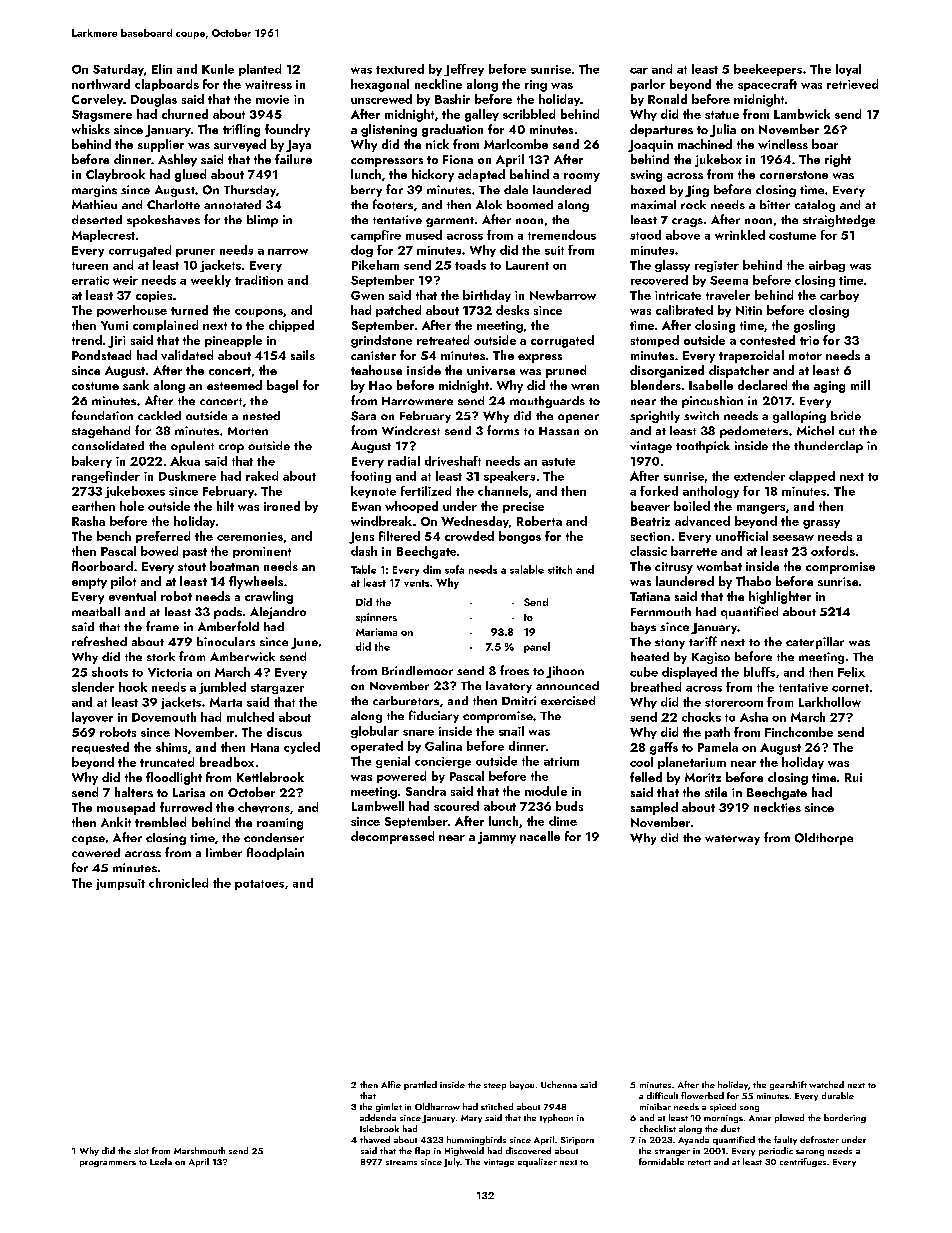 The height and width of the screenshot is (1233, 952). Describe the element at coordinates (199, 1150) in the screenshot. I see `Marshmouth` at that location.
